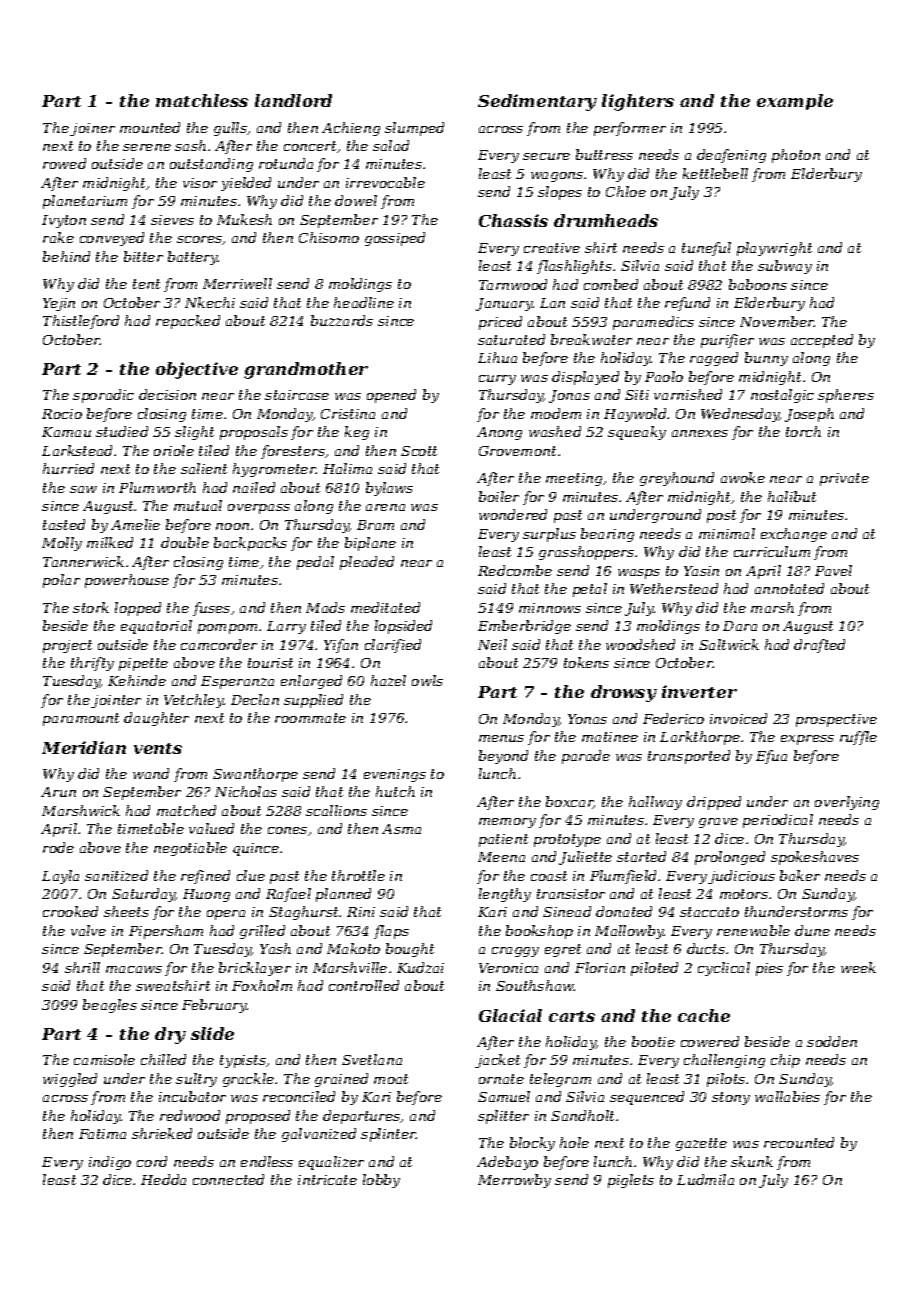 The height and width of the image is (1308, 924). What do you see at coordinates (147, 147) in the image?
I see `serene` at bounding box center [147, 147].
